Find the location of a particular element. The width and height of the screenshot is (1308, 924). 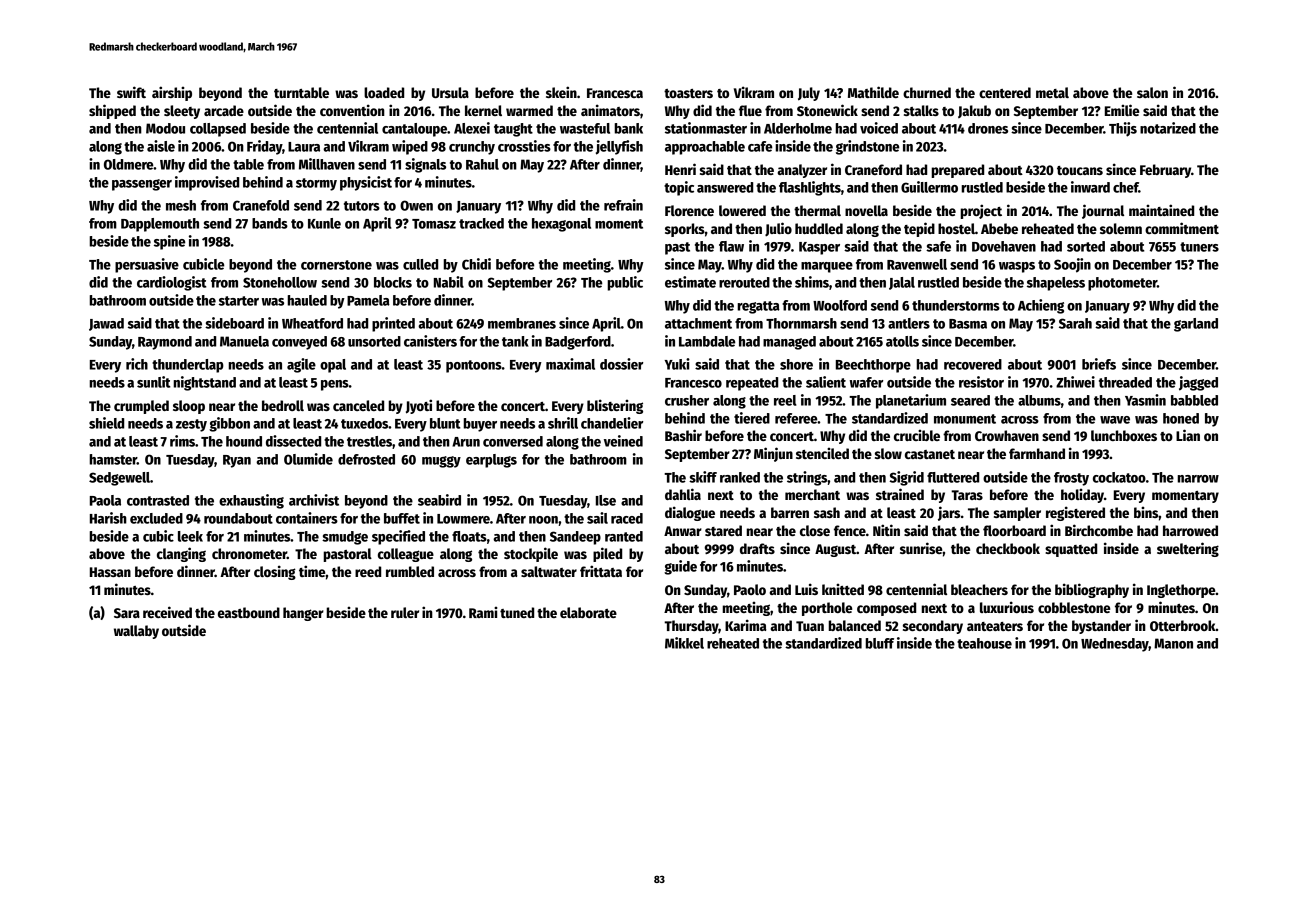

received is located at coordinates (167, 612).
